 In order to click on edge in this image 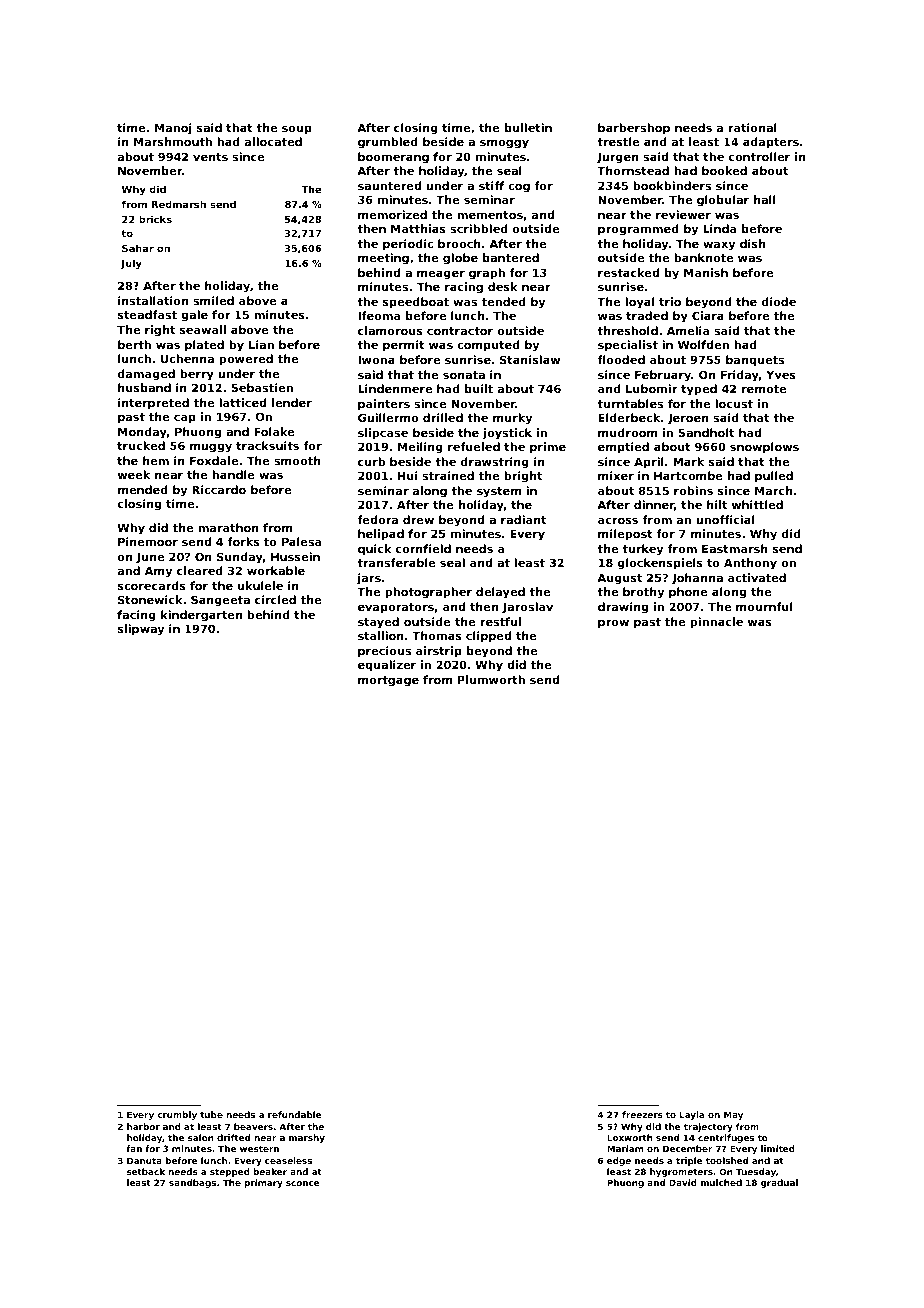, I will do `click(619, 1161)`.
